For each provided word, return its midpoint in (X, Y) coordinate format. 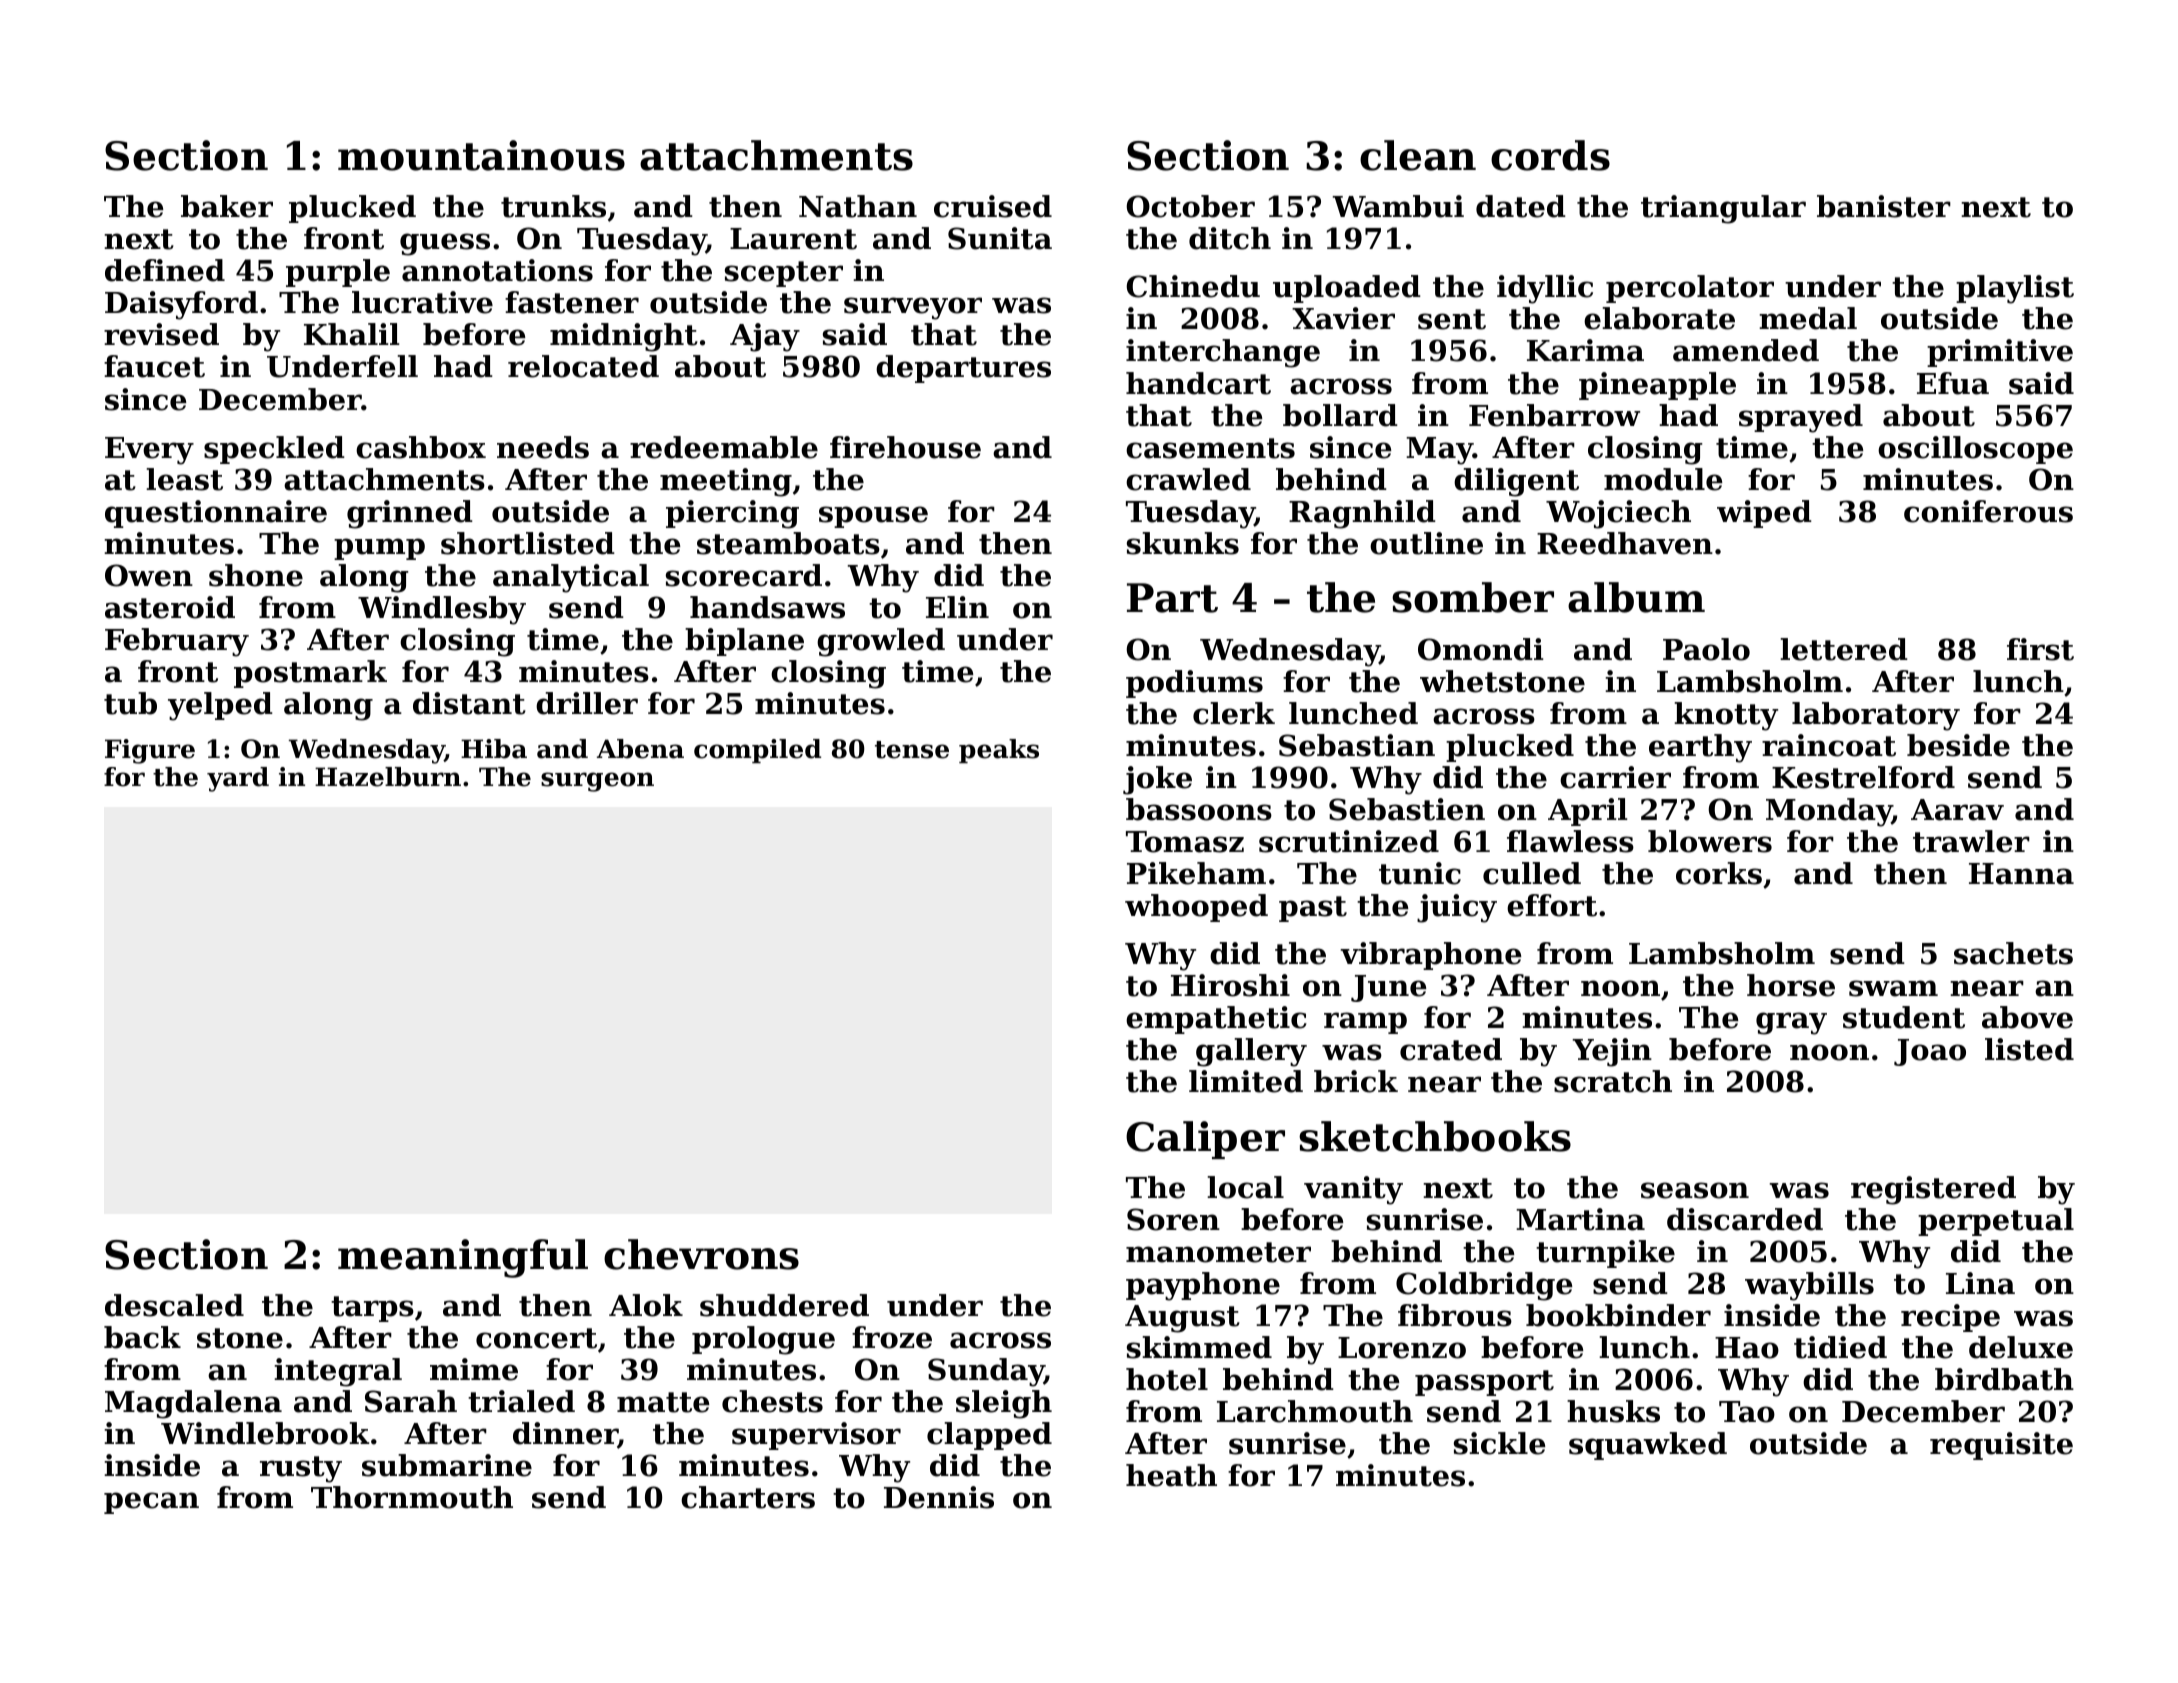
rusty (301, 1469)
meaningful (463, 1258)
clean (1418, 155)
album (1636, 597)
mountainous (481, 155)
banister (1884, 206)
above (2027, 1017)
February (177, 642)
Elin (957, 607)
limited (1246, 1081)
